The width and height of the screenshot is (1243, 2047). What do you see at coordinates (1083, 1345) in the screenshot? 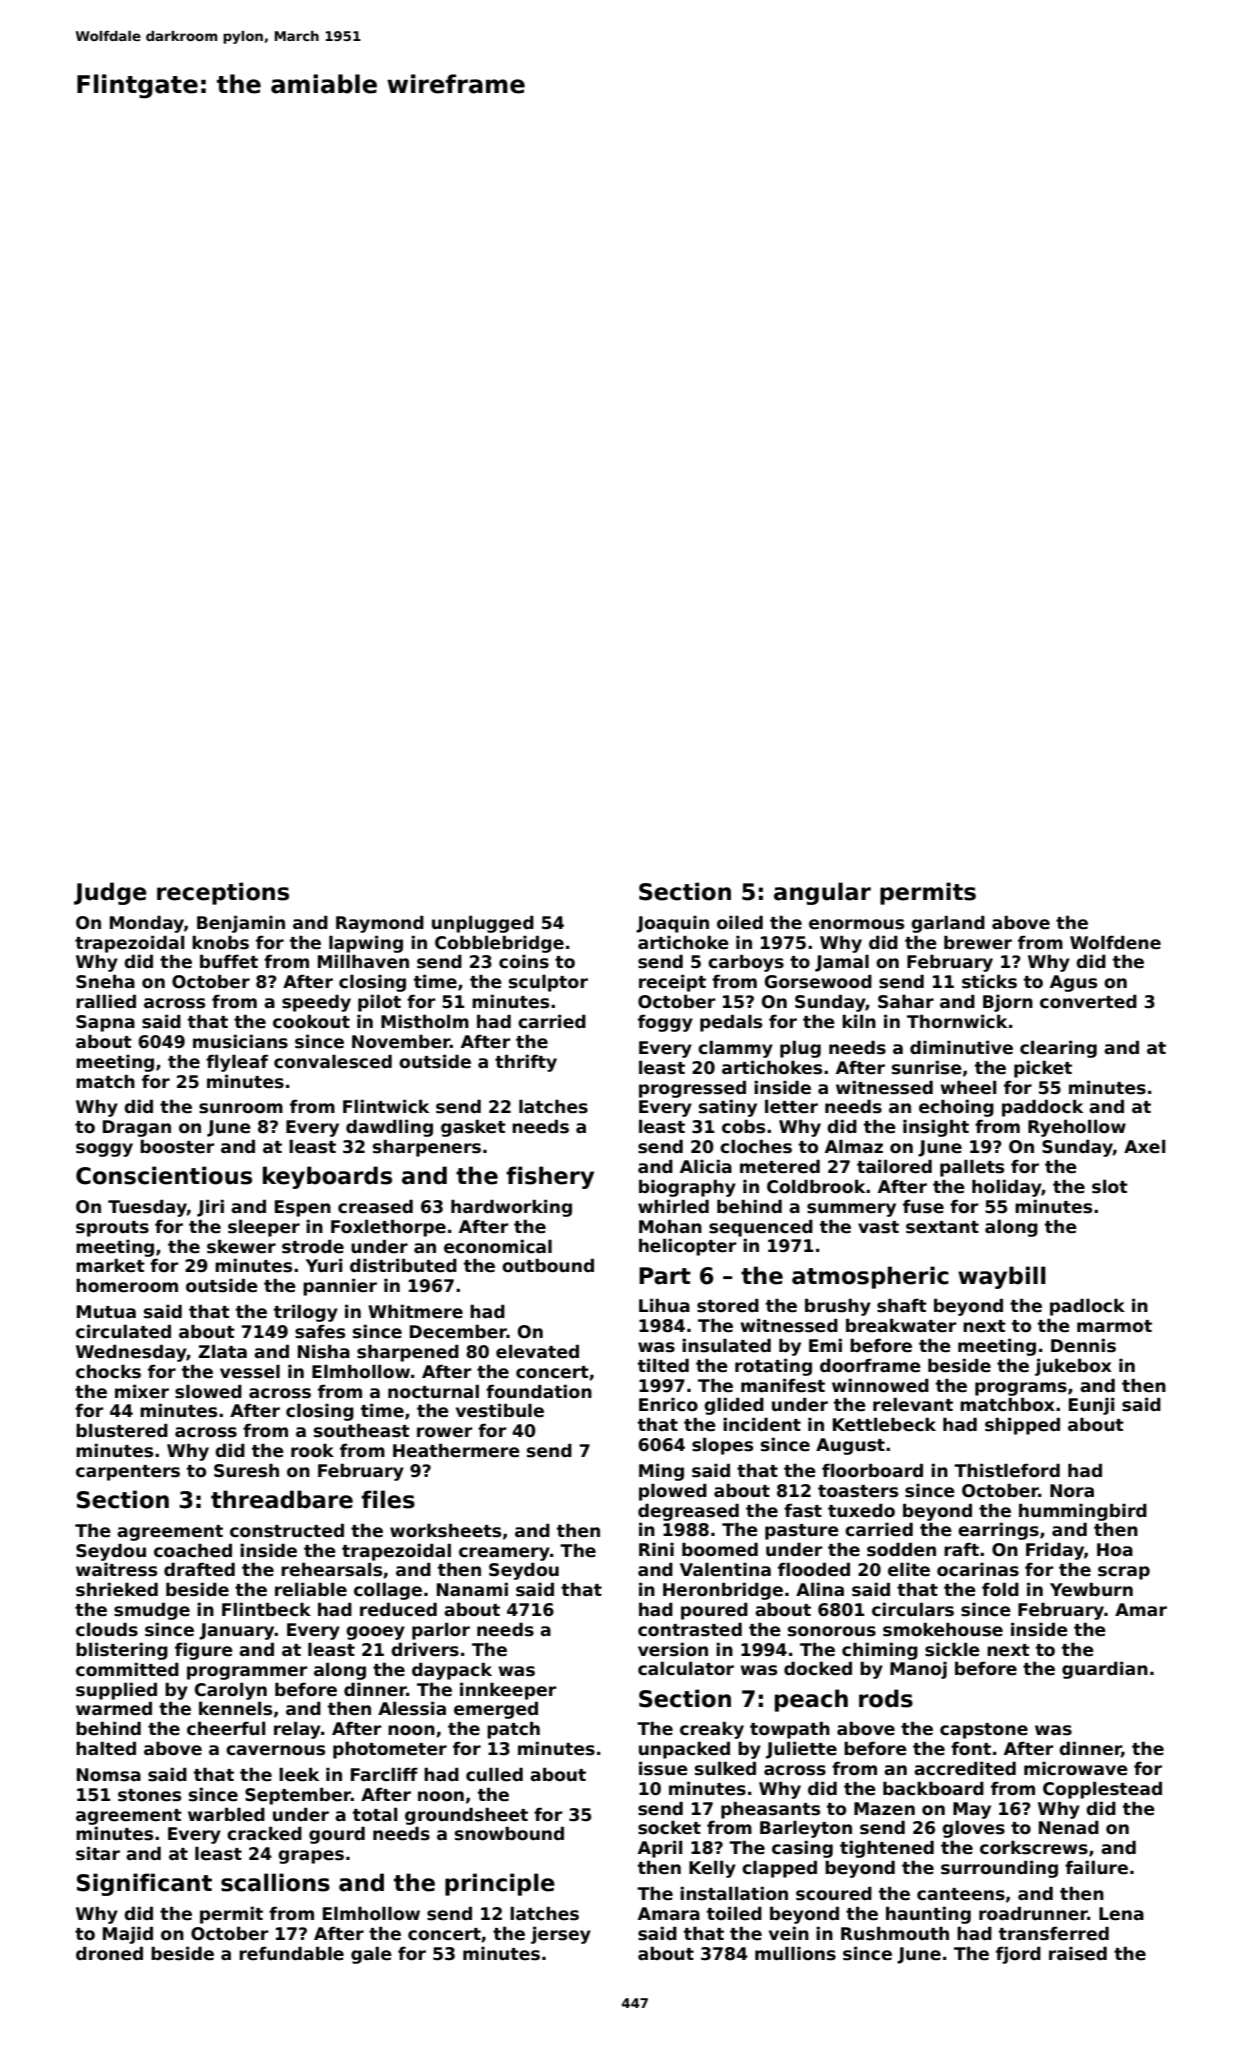
I see `Dennis` at bounding box center [1083, 1345].
